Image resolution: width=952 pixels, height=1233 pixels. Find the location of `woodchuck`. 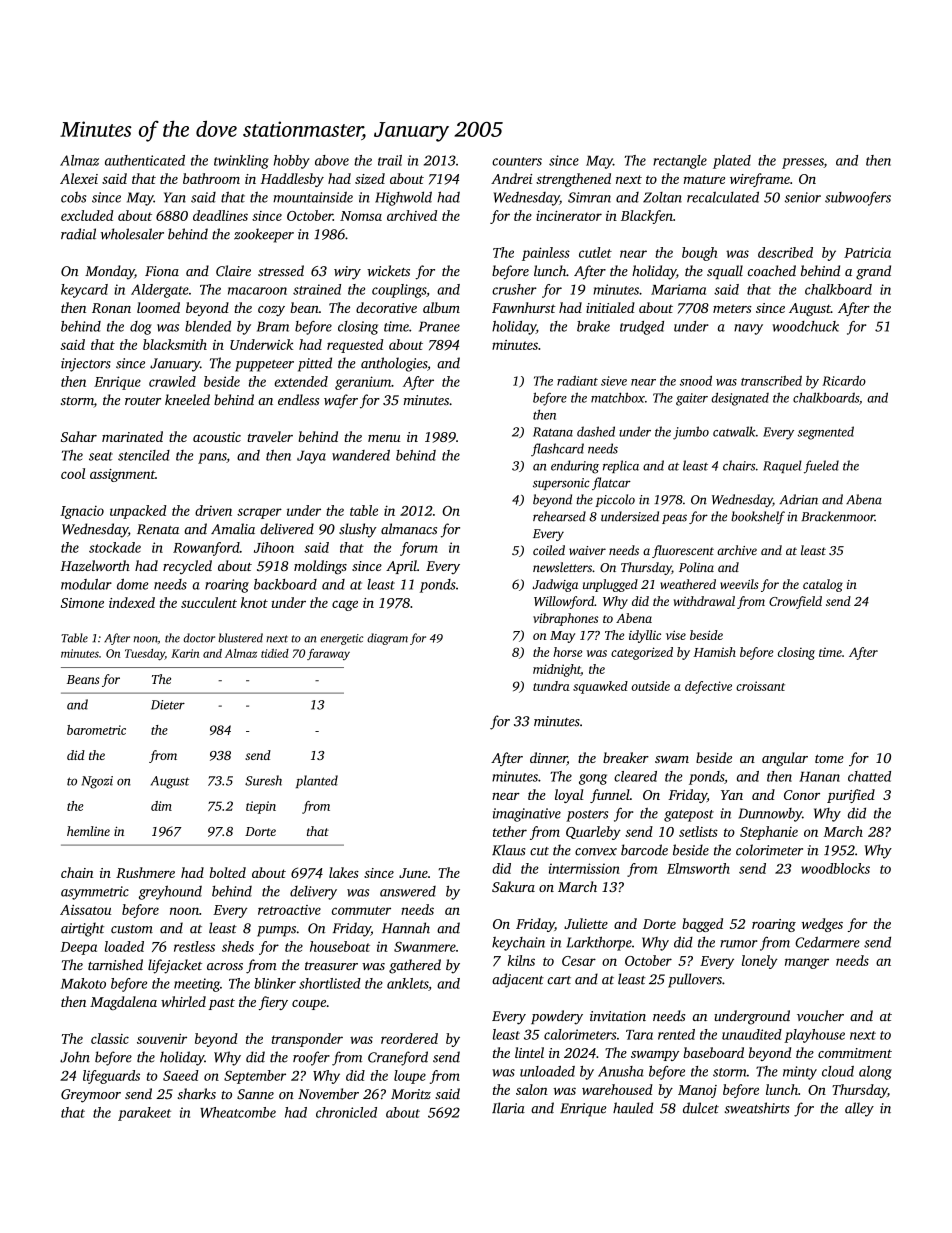

woodchuck is located at coordinates (805, 326).
